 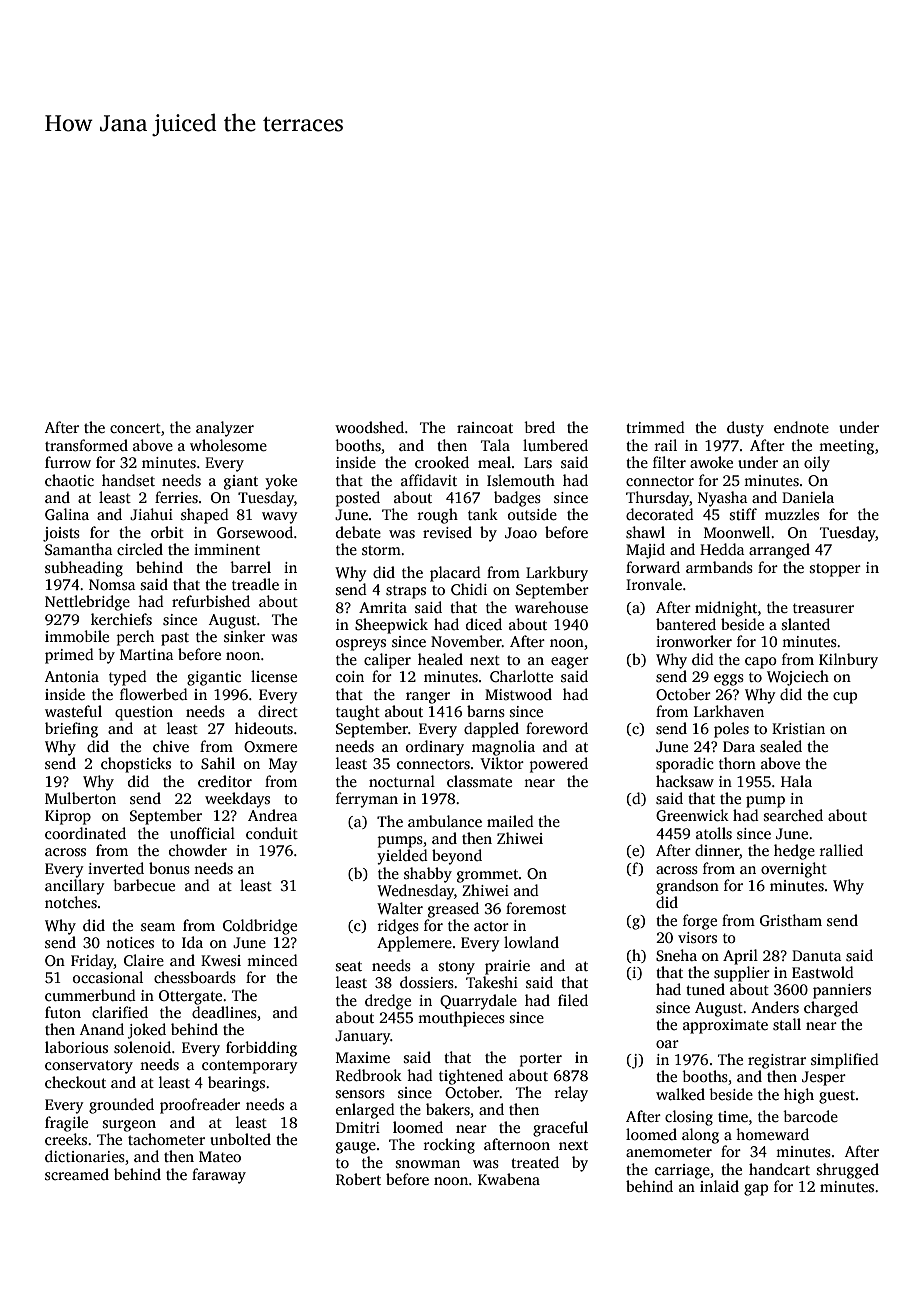 I want to click on Robert, so click(x=358, y=1179).
